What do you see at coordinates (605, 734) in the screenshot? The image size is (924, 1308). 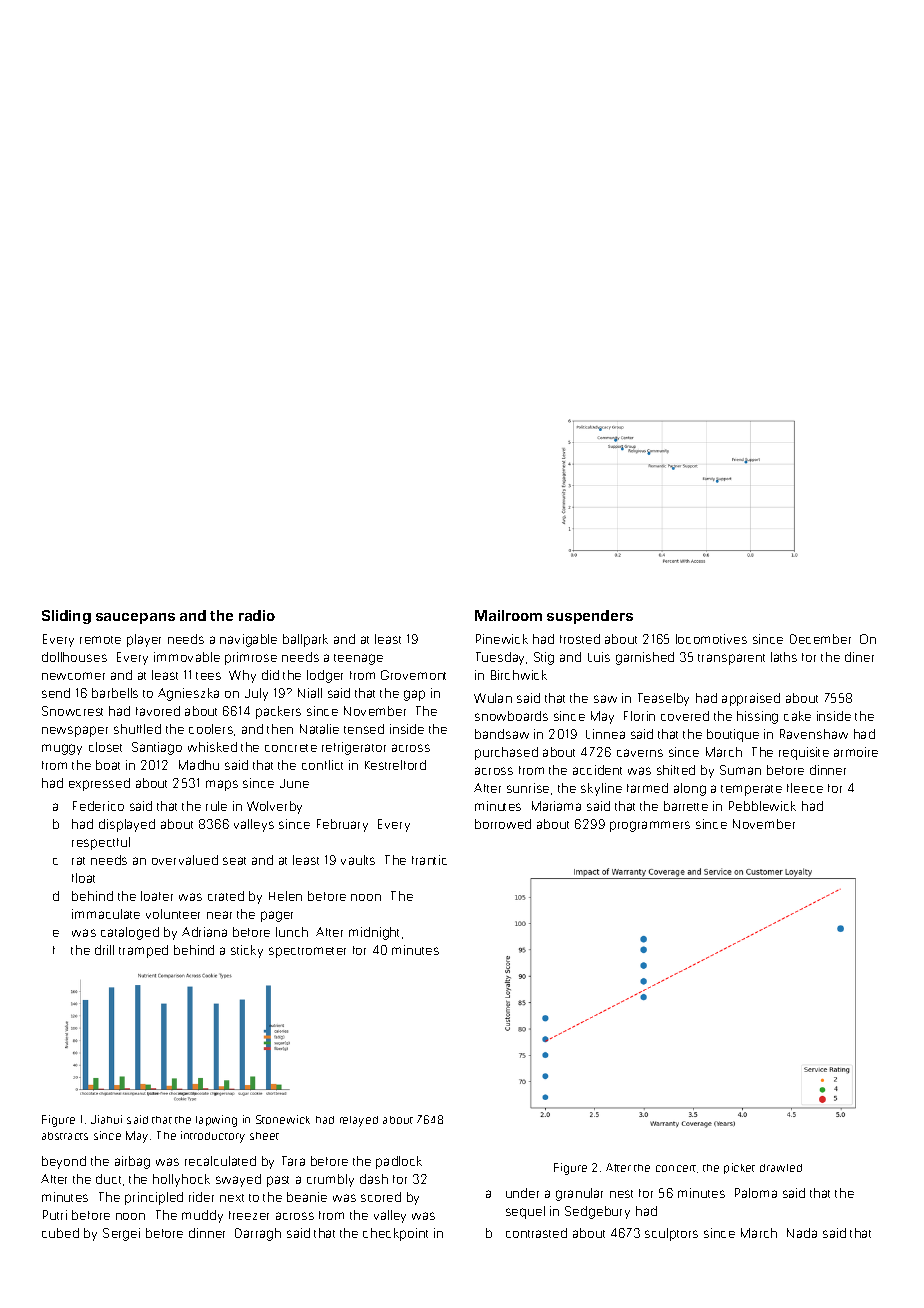 I see `Linnea` at bounding box center [605, 734].
